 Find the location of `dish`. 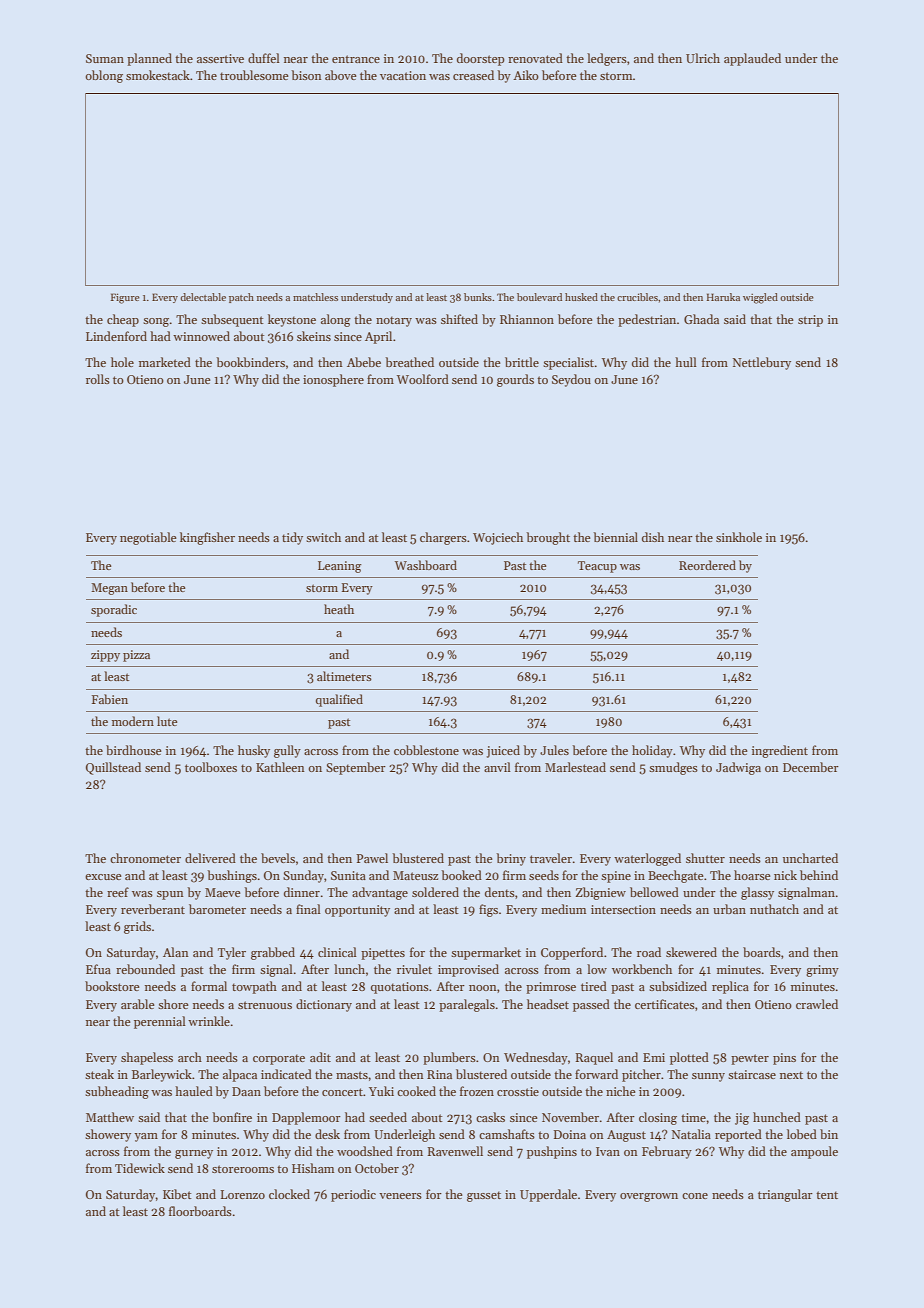

dish is located at coordinates (653, 537).
